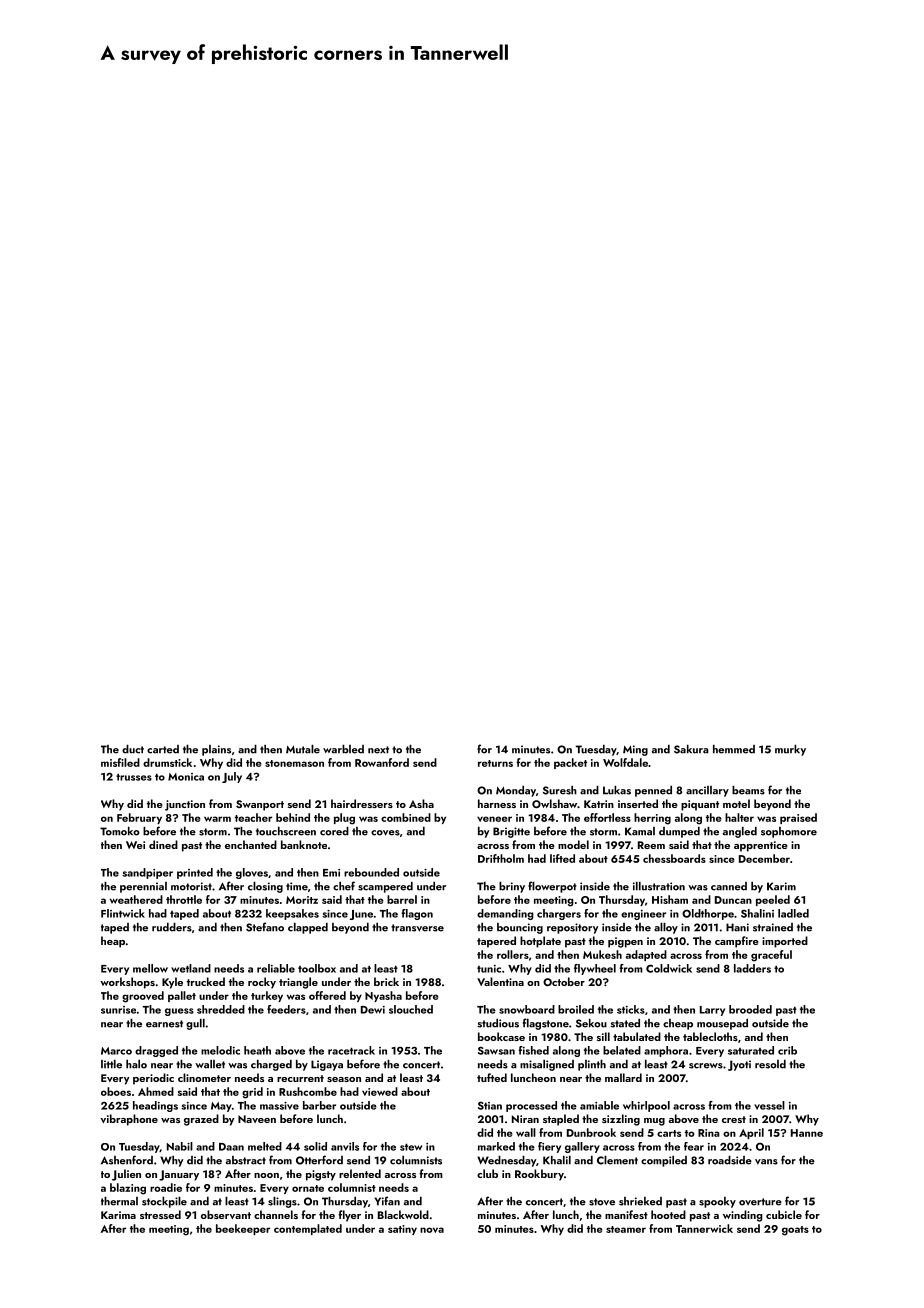  I want to click on steamer, so click(626, 1229).
